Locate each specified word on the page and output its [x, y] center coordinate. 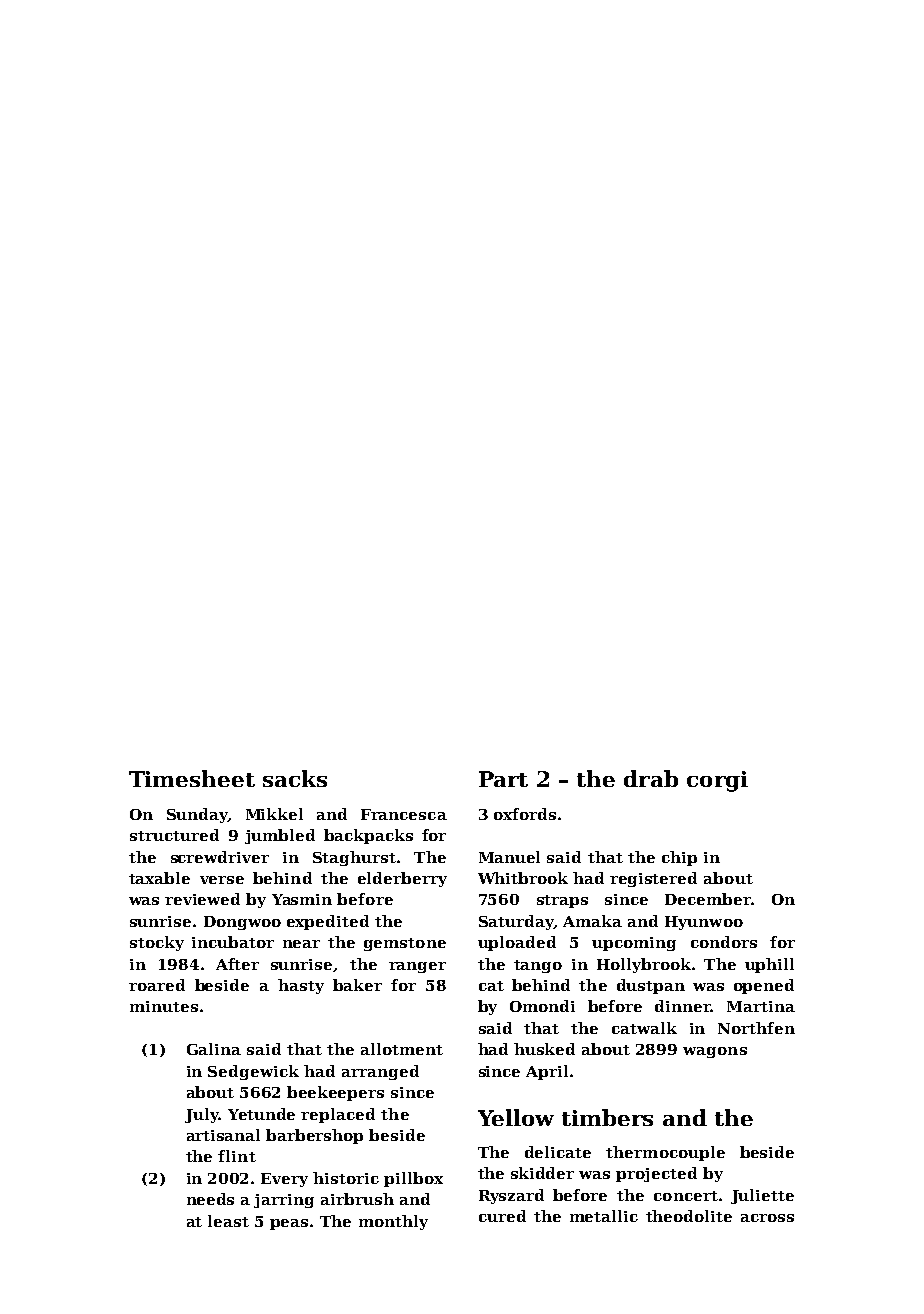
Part [503, 779]
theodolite [689, 1216]
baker [357, 985]
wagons [715, 1052]
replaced [338, 1115]
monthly [393, 1222]
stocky [157, 943]
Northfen [756, 1028]
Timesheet [192, 778]
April [547, 1072]
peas [289, 1224]
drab [651, 778]
